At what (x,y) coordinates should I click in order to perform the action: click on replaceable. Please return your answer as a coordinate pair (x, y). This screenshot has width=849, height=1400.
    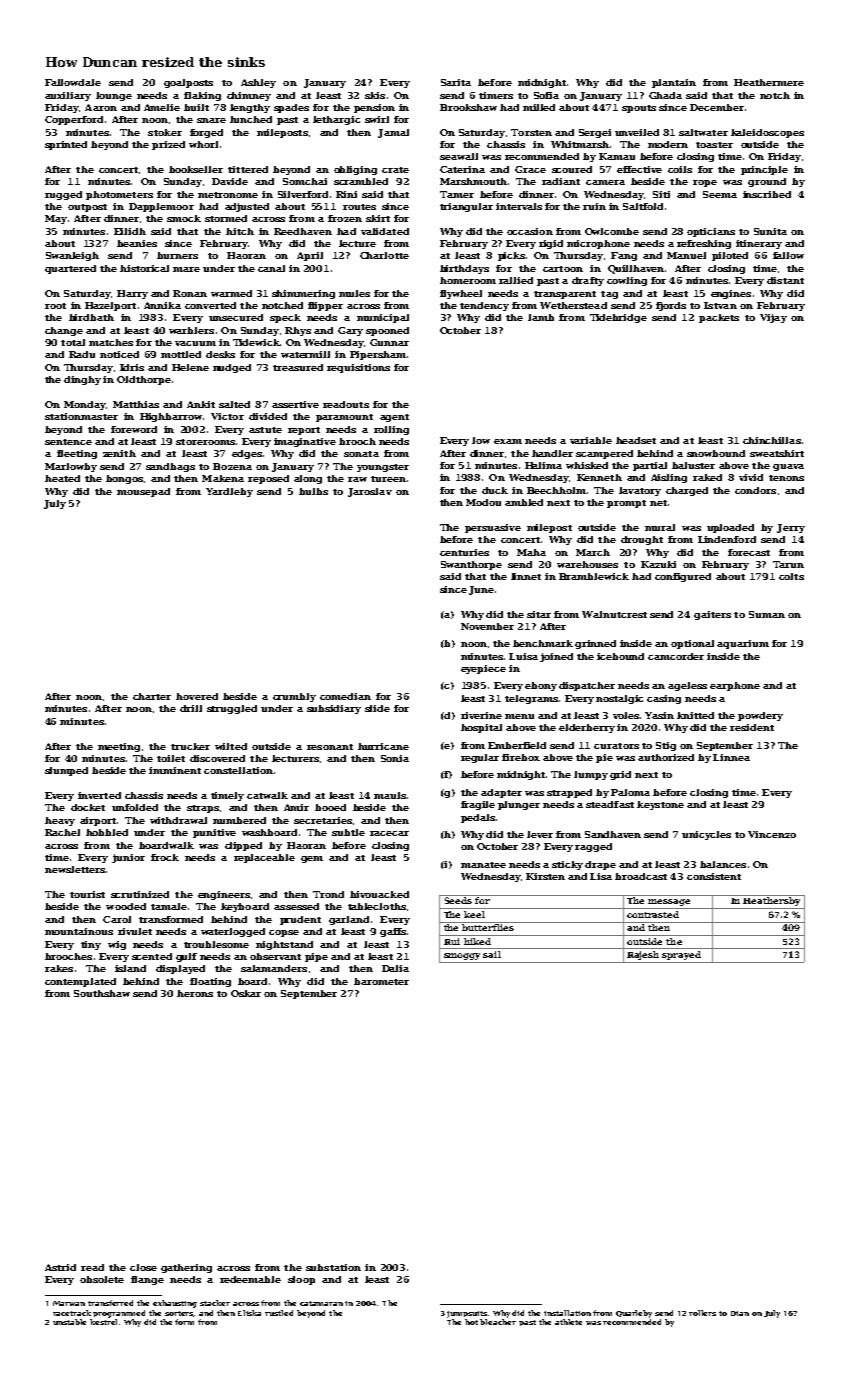
    Looking at the image, I should click on (264, 858).
